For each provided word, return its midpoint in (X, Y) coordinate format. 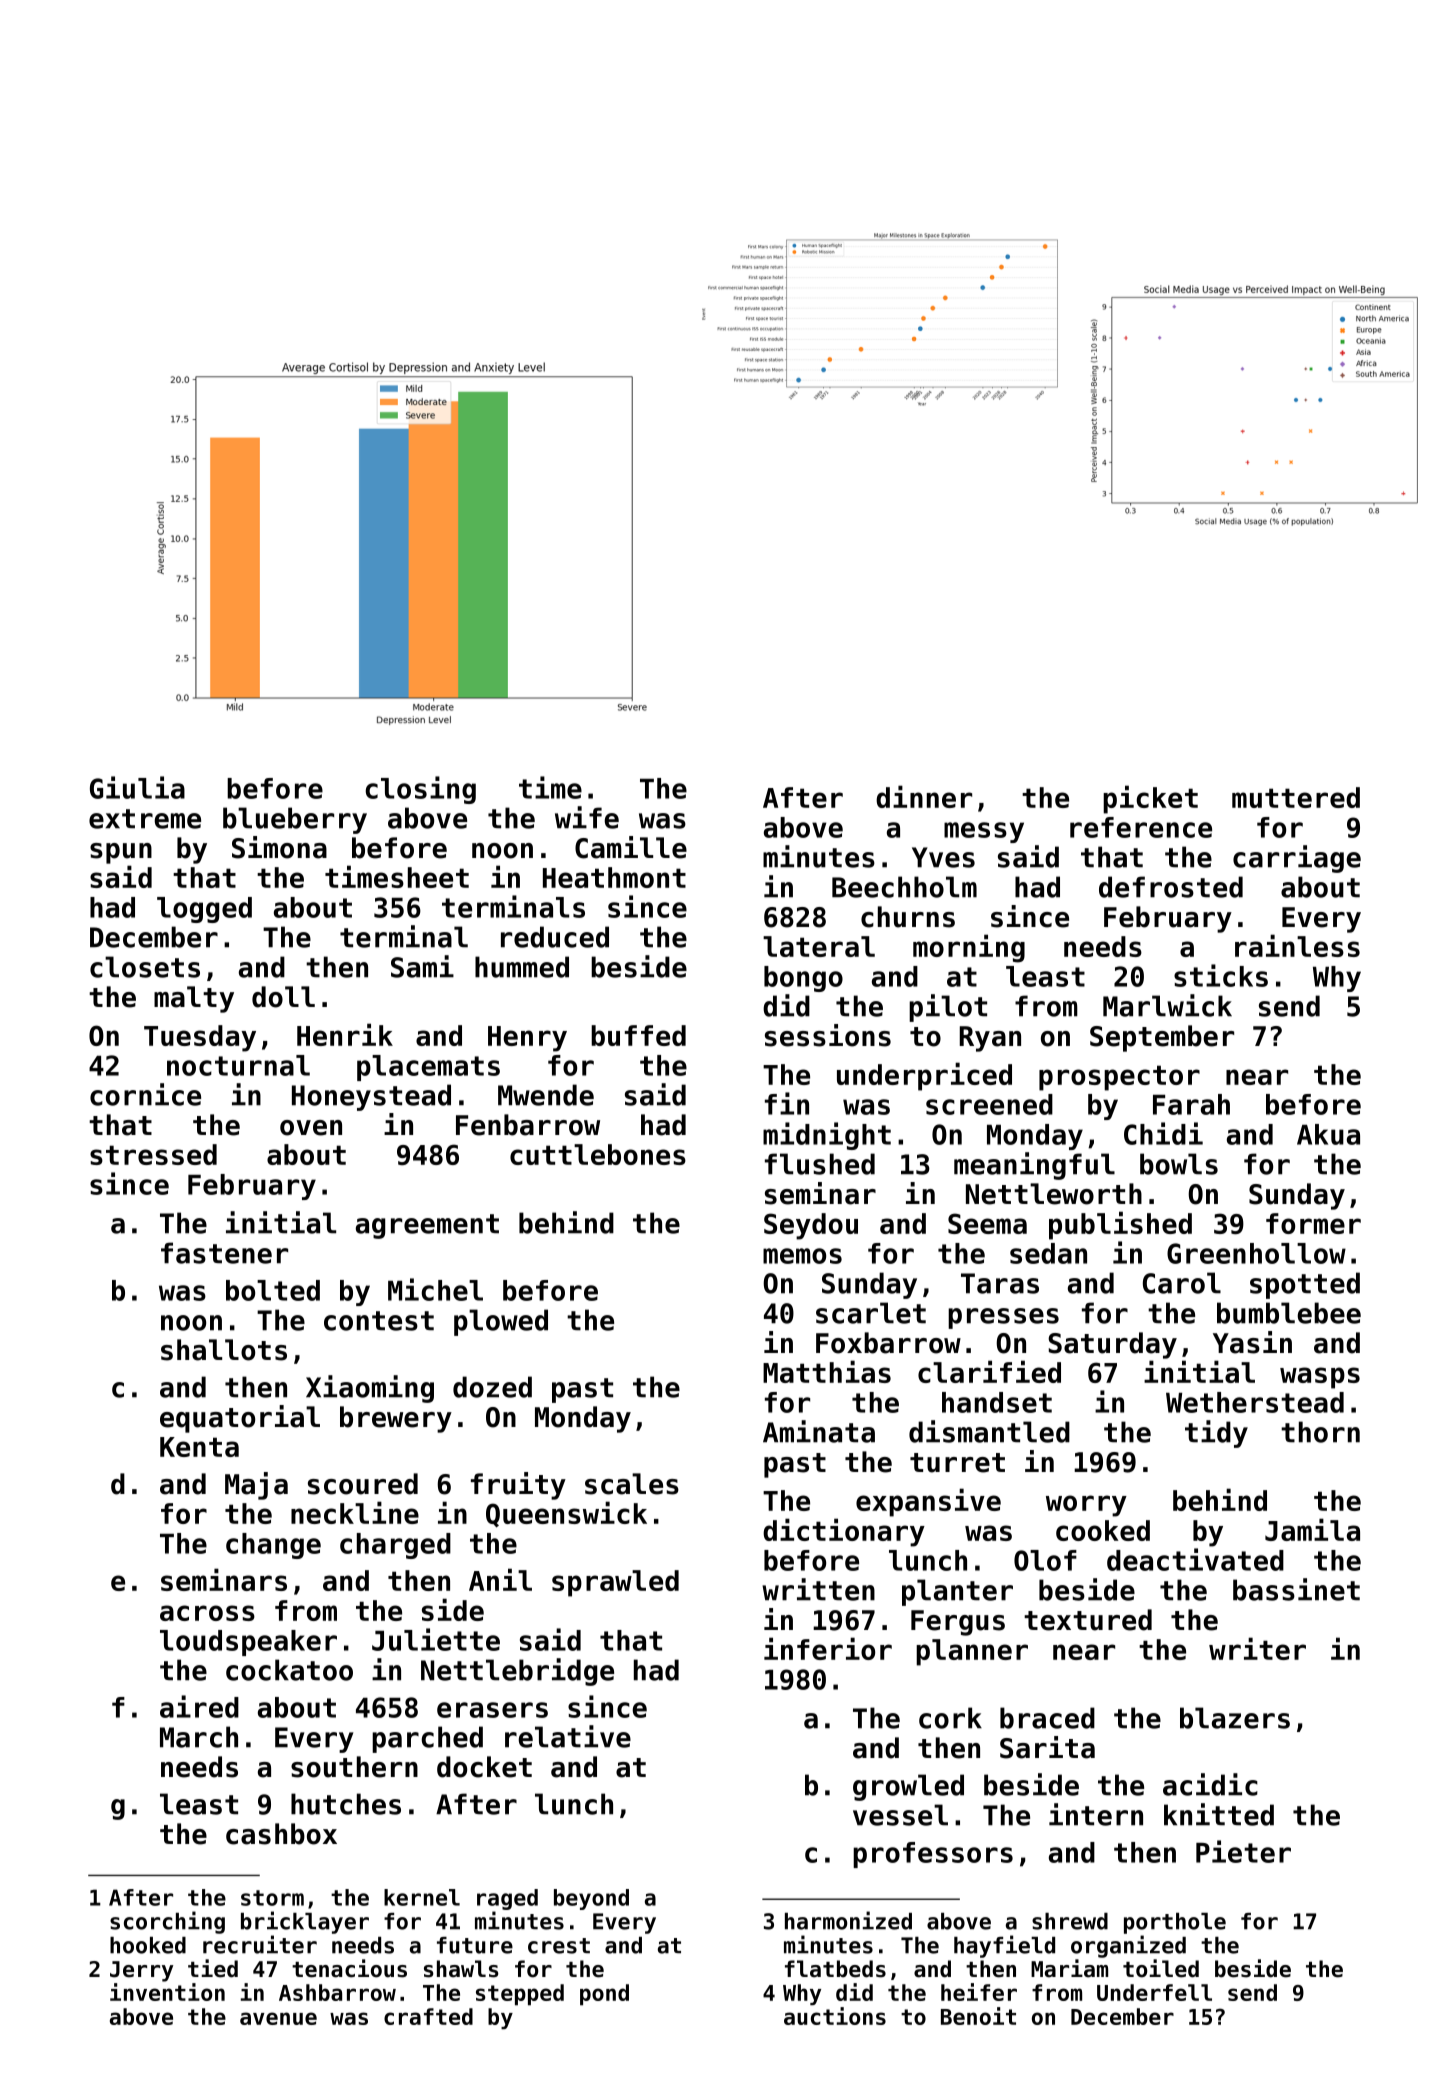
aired (199, 1706)
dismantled (989, 1431)
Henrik (345, 1034)
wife (587, 817)
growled (908, 1787)
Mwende (546, 1095)
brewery (396, 1419)
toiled (1161, 1968)
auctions (835, 2016)
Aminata (819, 1431)
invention (167, 1992)
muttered (1296, 797)
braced (1047, 1718)
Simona (279, 847)
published (1120, 1225)
